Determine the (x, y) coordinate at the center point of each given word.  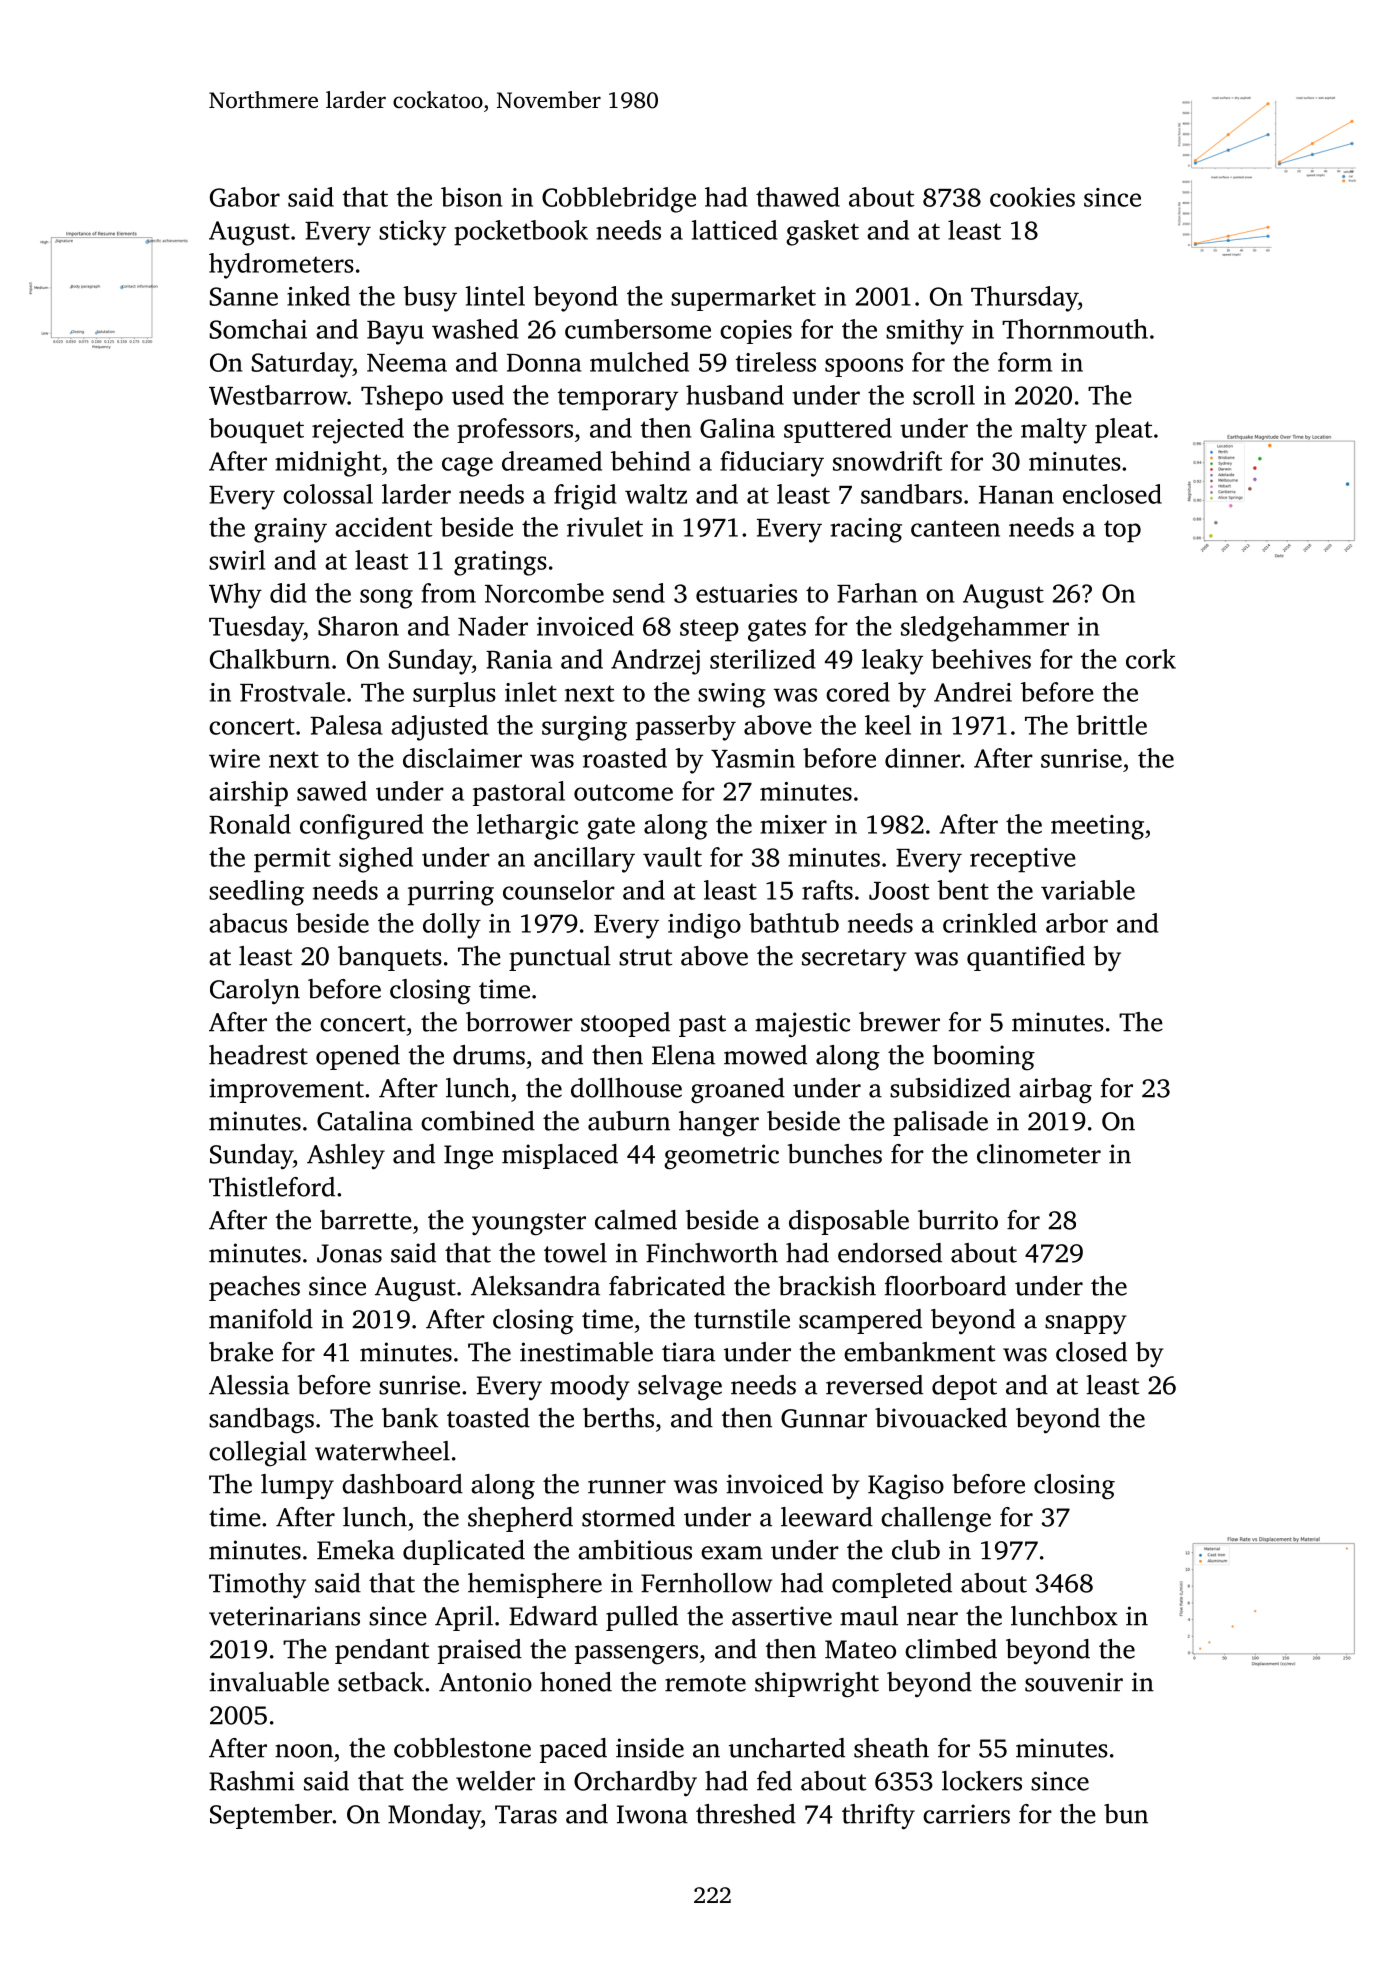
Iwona (652, 1814)
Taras (526, 1814)
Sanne (244, 296)
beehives (981, 659)
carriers (966, 1814)
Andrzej (655, 662)
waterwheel (382, 1451)
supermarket (743, 298)
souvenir (1074, 1682)
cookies (1032, 197)
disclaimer (462, 758)
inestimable (586, 1352)
